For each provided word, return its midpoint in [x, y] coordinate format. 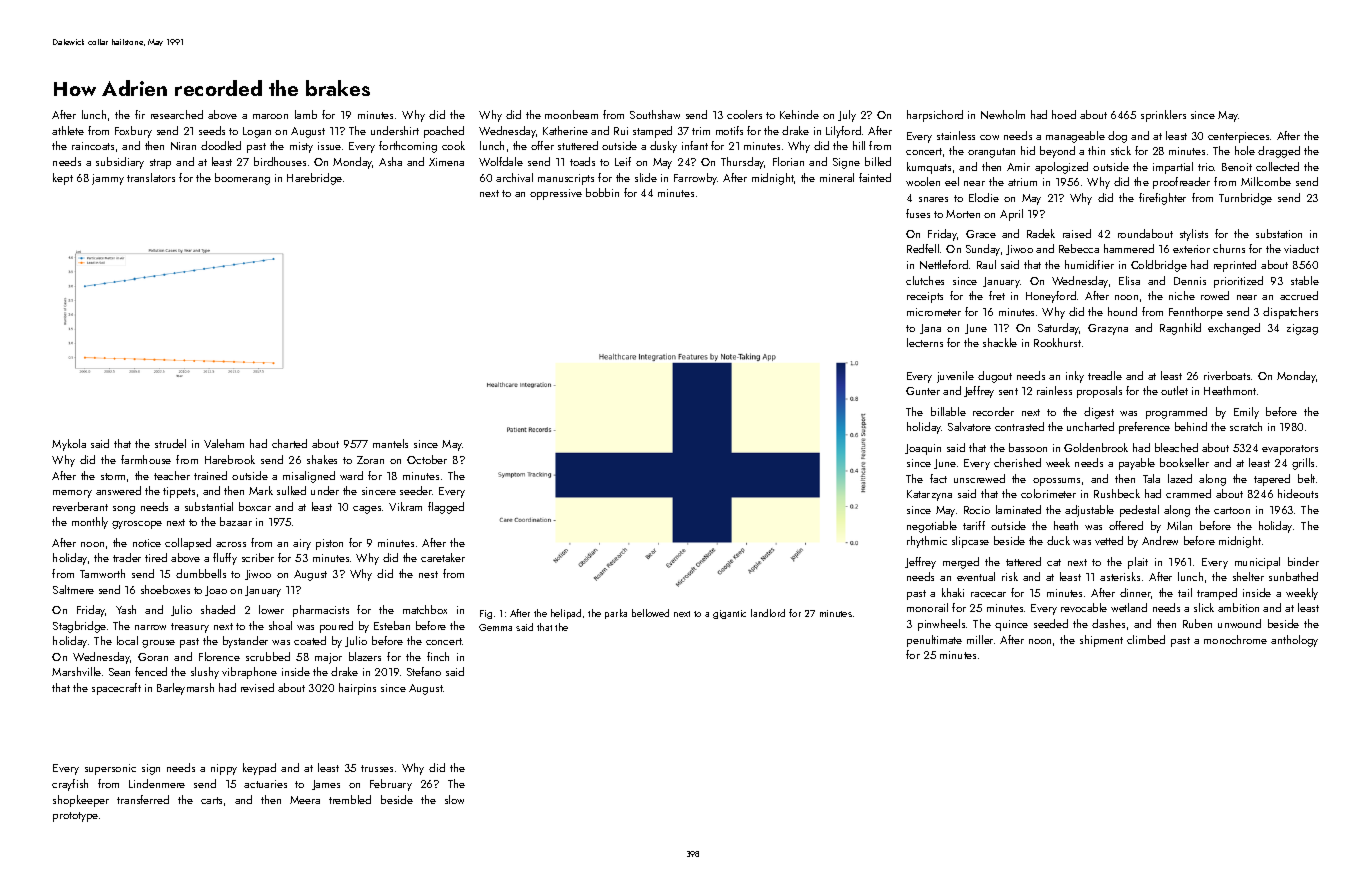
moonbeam [571, 114]
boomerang [242, 179]
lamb [306, 114]
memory [72, 494]
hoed [1064, 114]
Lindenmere [157, 783]
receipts [925, 297]
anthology [1294, 641]
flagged [446, 508]
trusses [377, 768]
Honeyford [1051, 297]
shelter [1248, 576]
